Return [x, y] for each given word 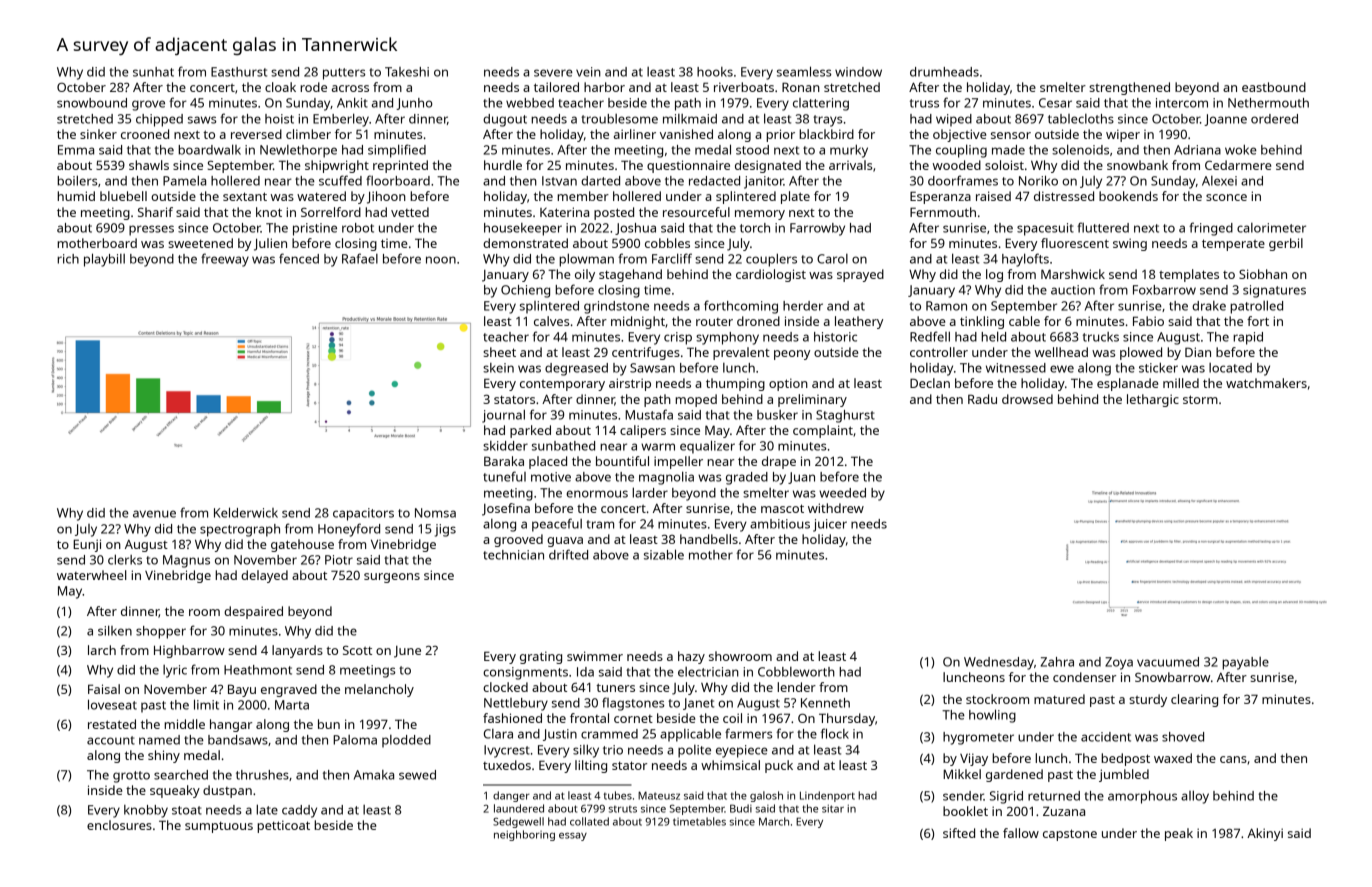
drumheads [944, 72]
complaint [823, 431]
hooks [715, 72]
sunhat [153, 72]
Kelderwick [246, 512]
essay [573, 837]
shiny [164, 756]
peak [1179, 834]
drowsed [1027, 399]
